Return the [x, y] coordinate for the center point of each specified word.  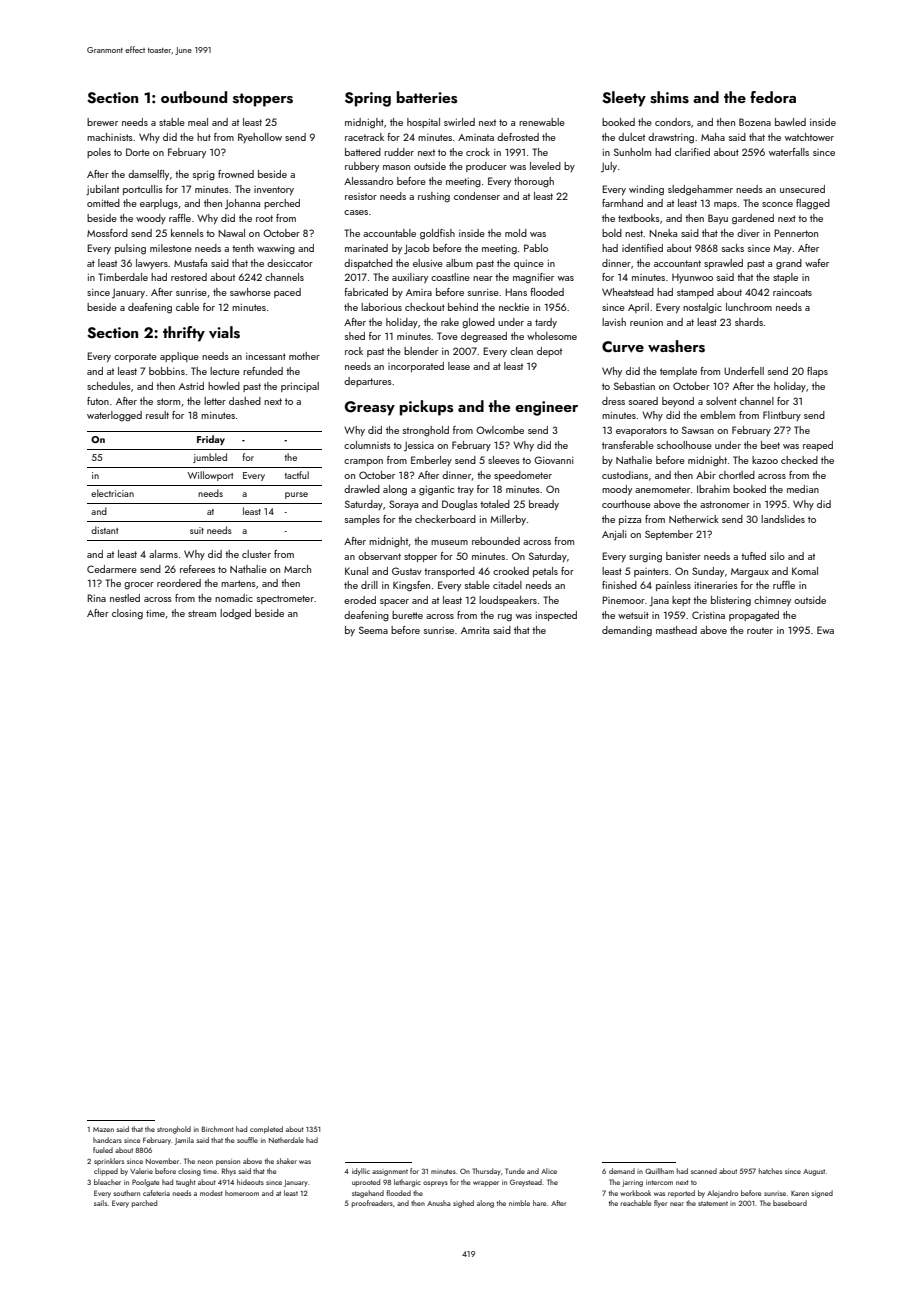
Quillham [659, 1171]
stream [202, 613]
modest [211, 1193]
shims [669, 97]
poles [99, 153]
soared [643, 401]
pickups [426, 408]
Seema [373, 630]
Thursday [487, 1172]
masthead [676, 630]
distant [104, 530]
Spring [368, 99]
